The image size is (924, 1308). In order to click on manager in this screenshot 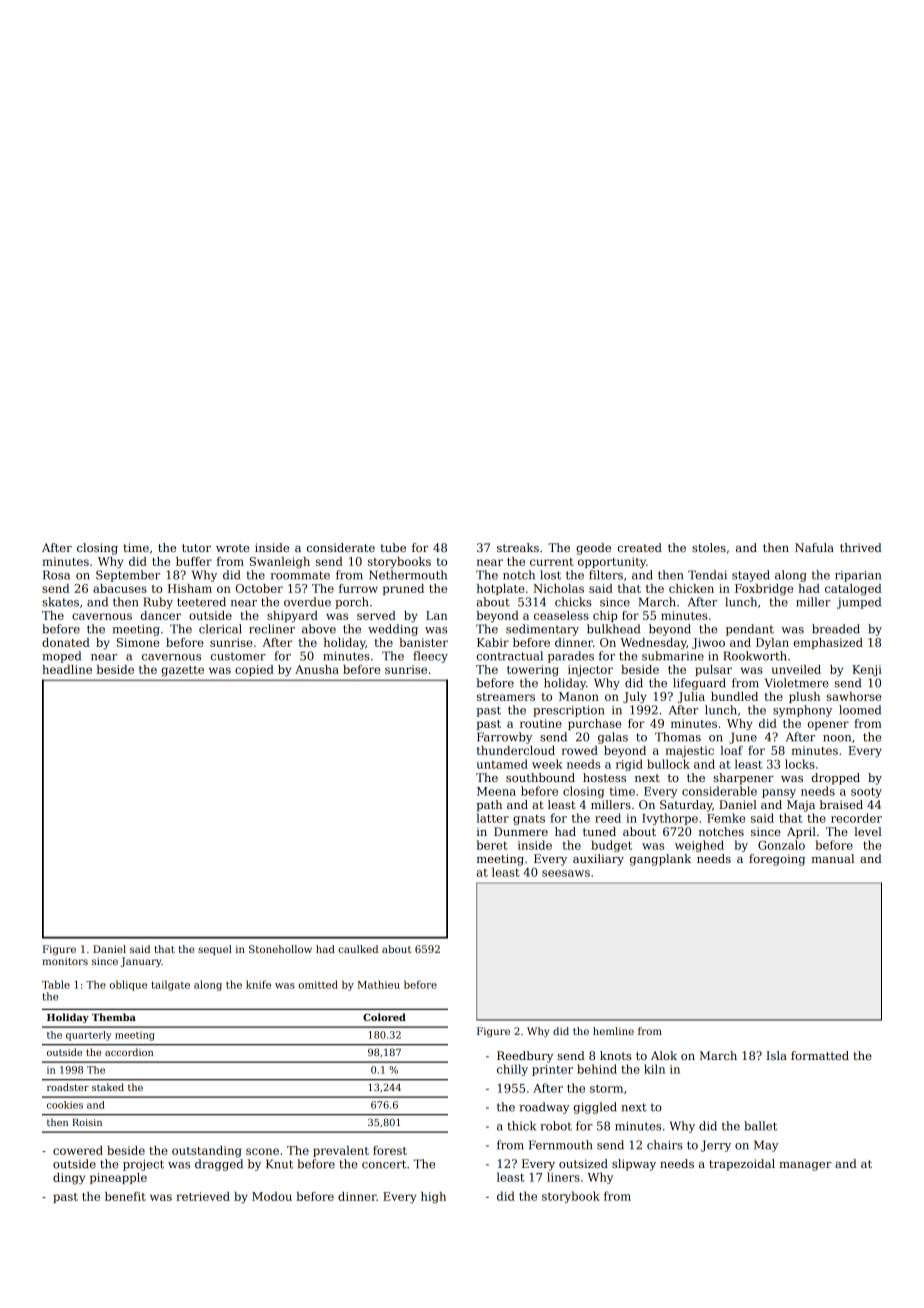, I will do `click(805, 1166)`.
